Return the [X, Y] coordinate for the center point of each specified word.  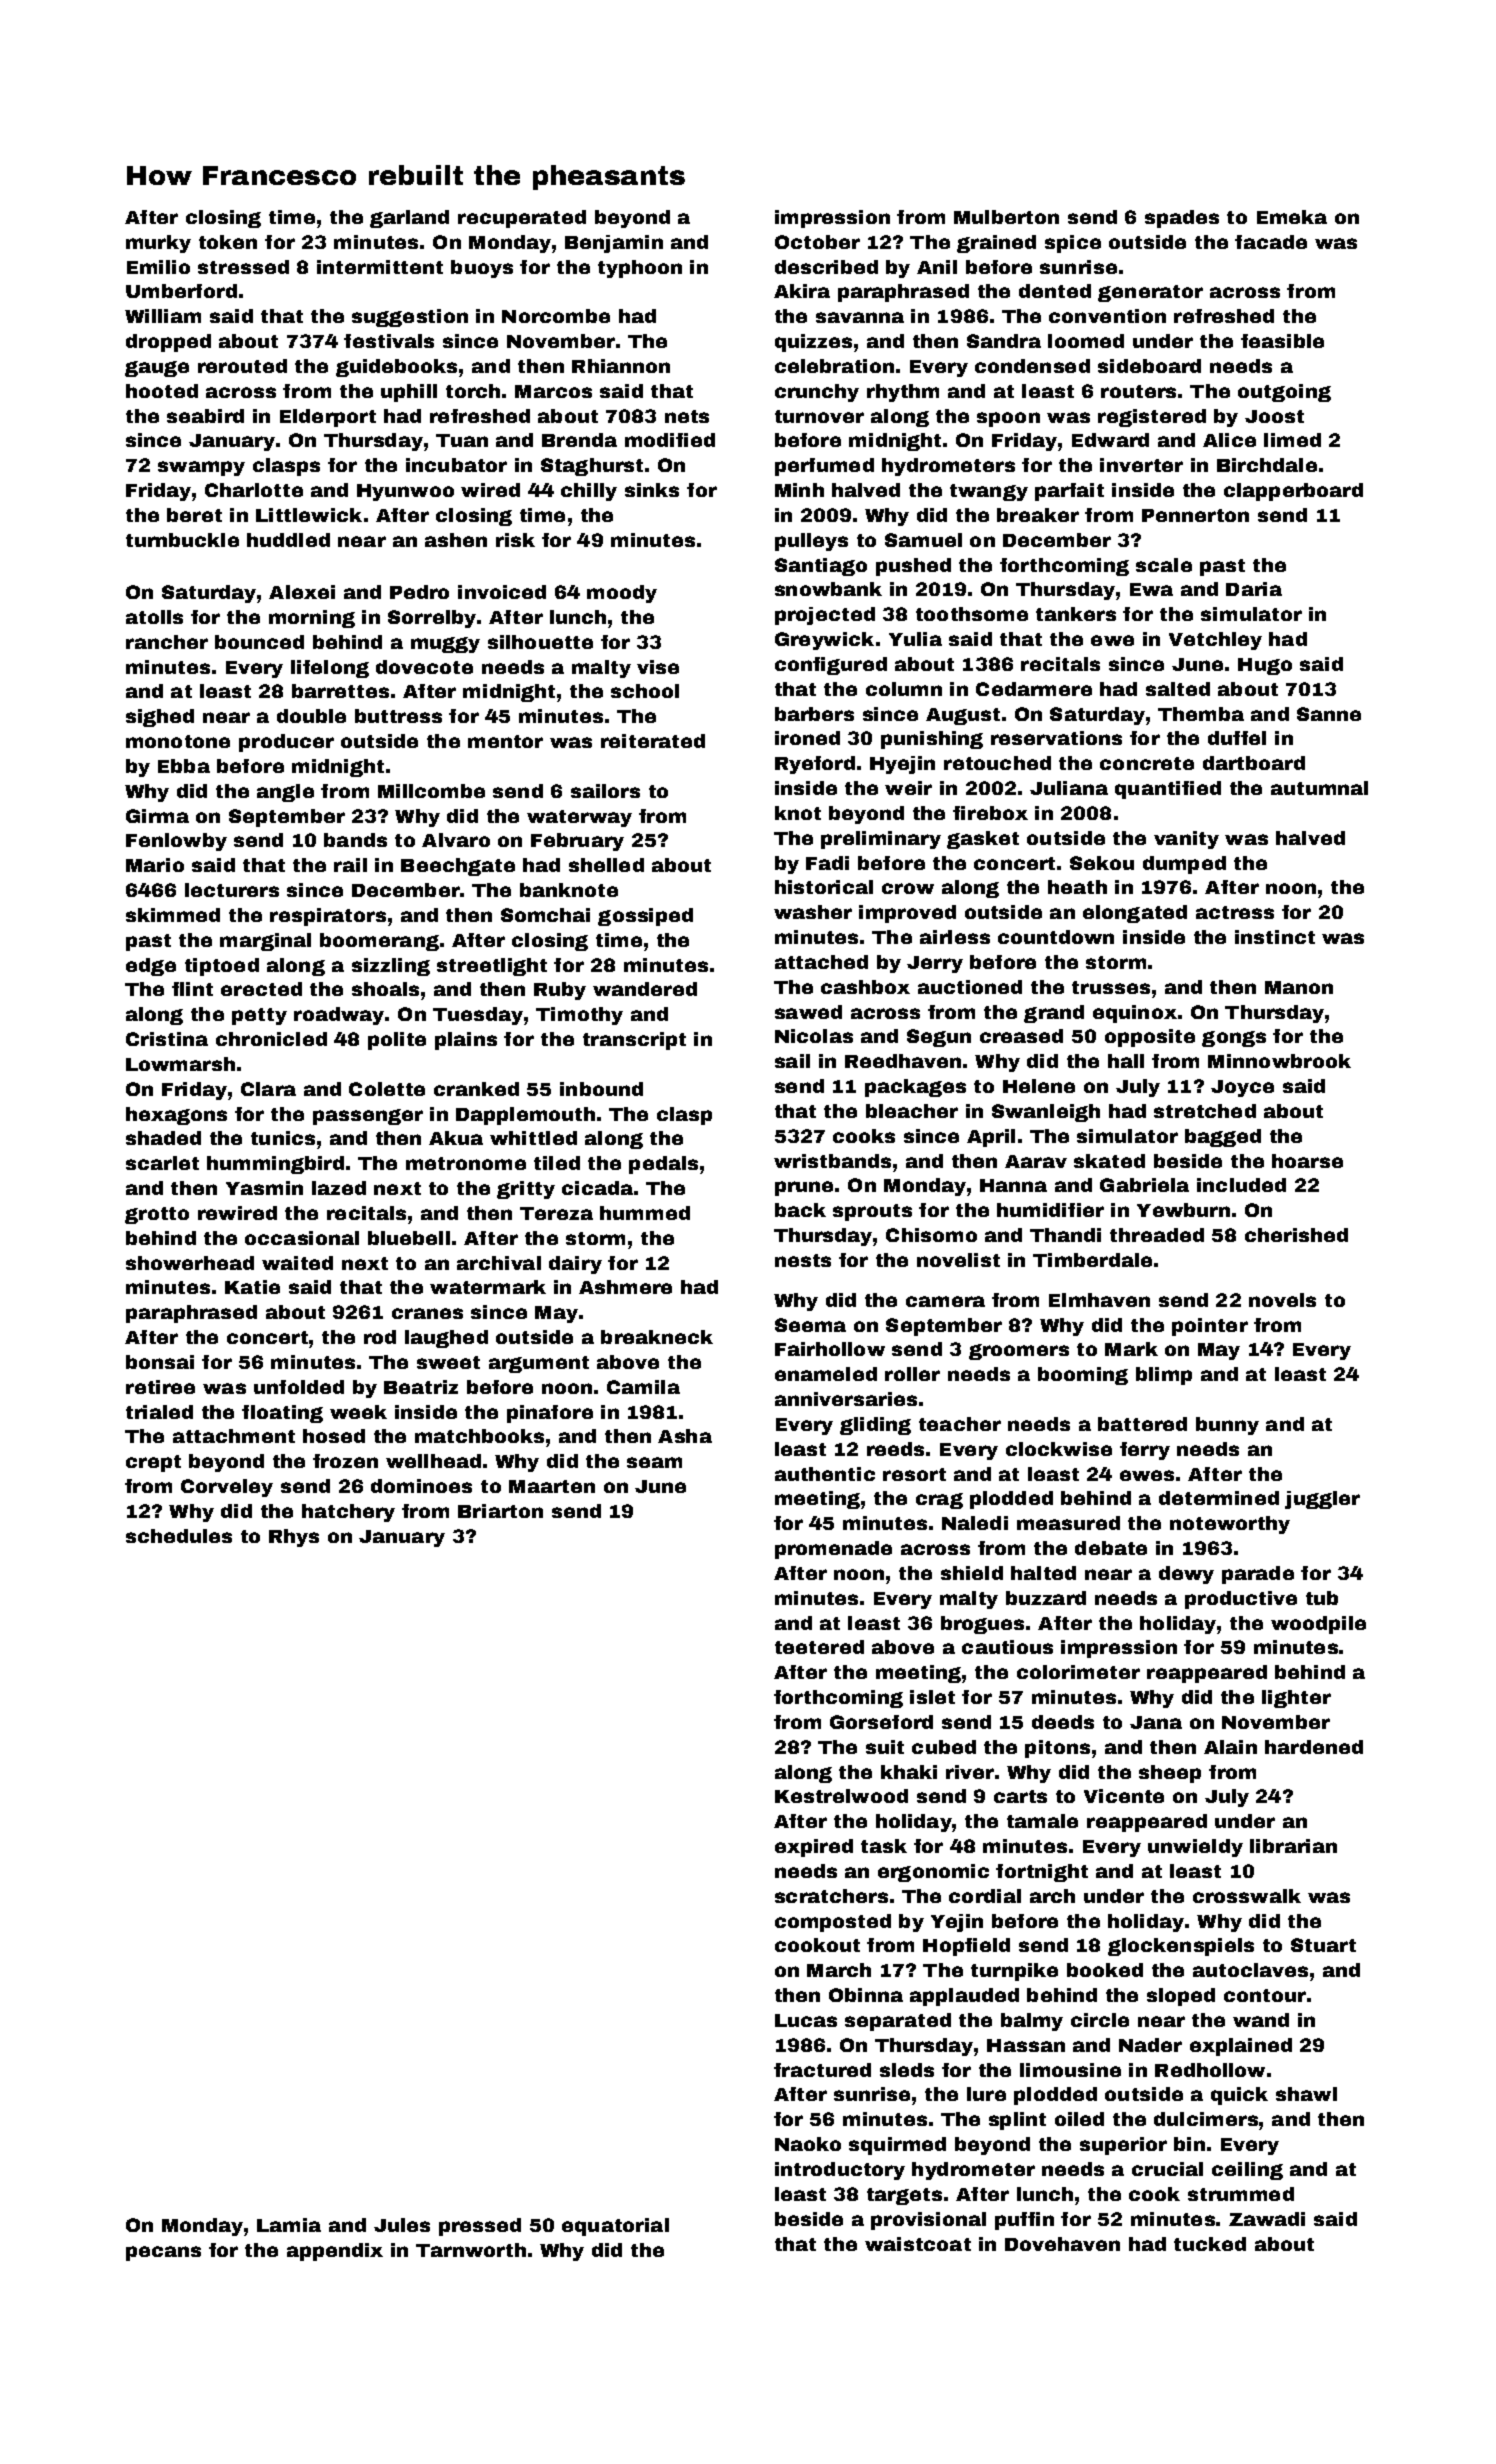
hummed [645, 1213]
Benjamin [614, 244]
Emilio [158, 267]
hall [1126, 1061]
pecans [163, 2253]
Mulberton [1006, 217]
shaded [163, 1138]
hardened [1314, 1747]
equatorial [615, 2227]
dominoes [421, 1486]
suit [885, 1747]
